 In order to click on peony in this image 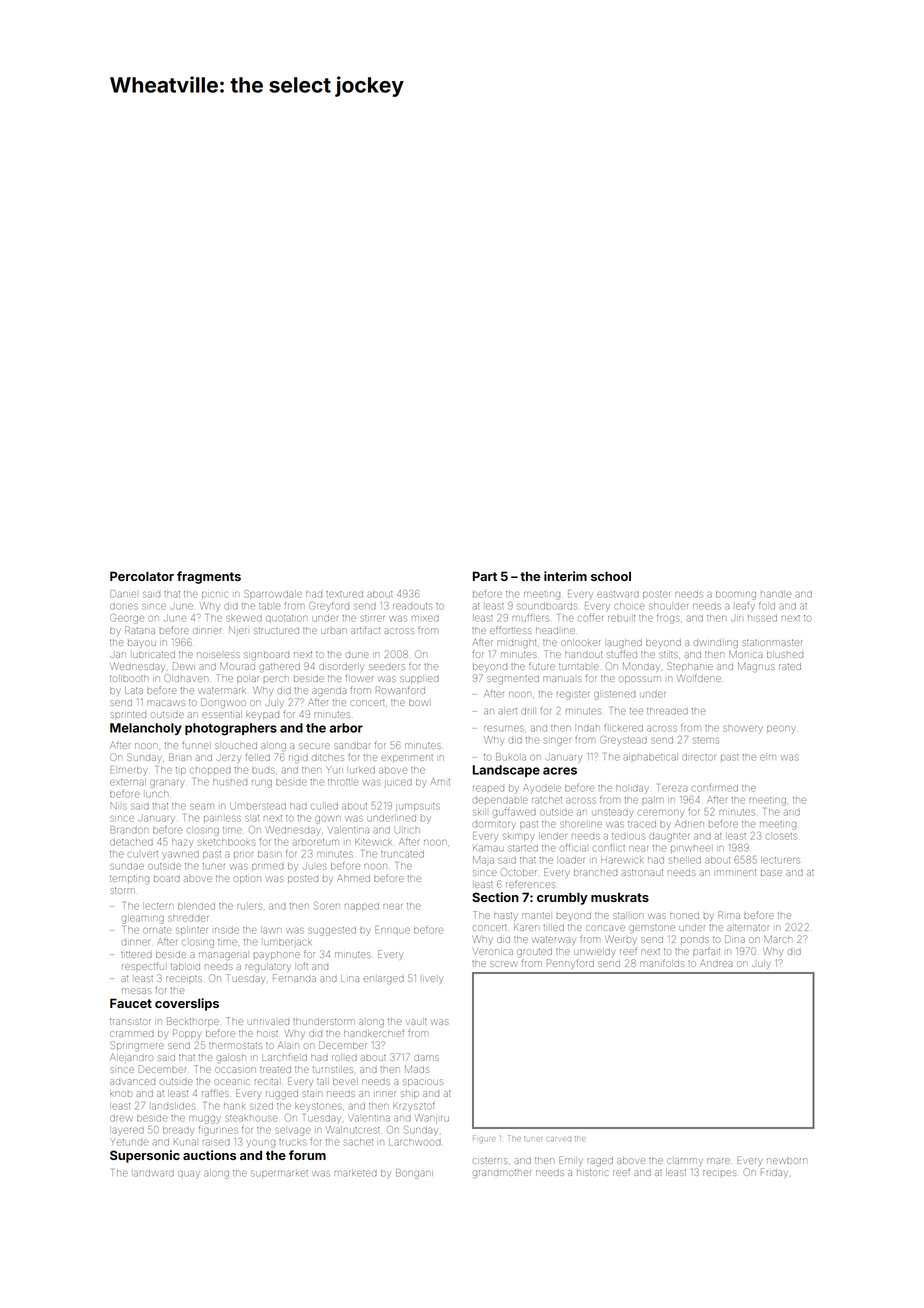, I will do `click(780, 730)`.
